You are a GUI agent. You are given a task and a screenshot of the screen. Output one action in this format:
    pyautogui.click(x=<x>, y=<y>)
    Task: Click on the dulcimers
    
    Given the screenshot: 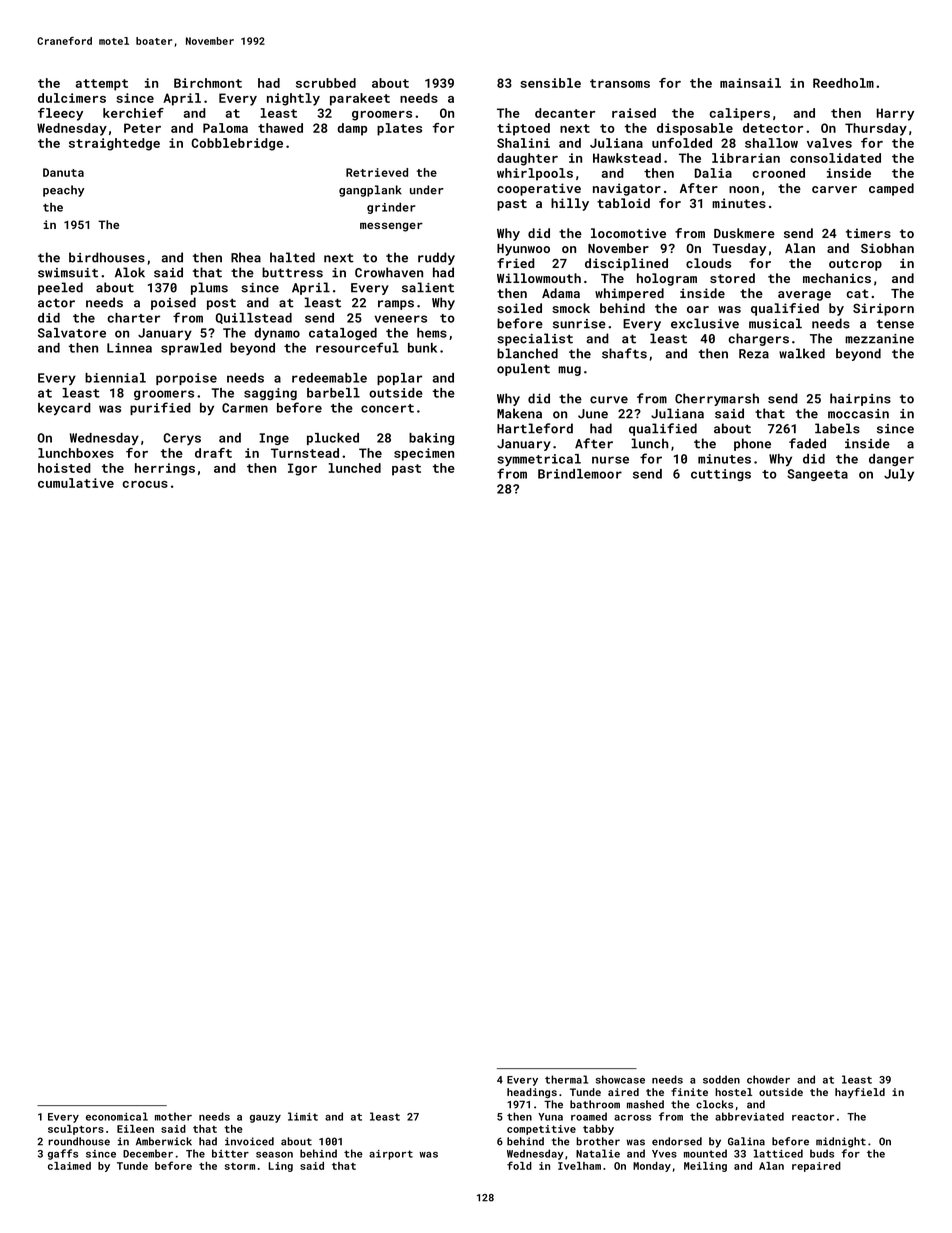 What is the action you would take?
    pyautogui.click(x=72, y=98)
